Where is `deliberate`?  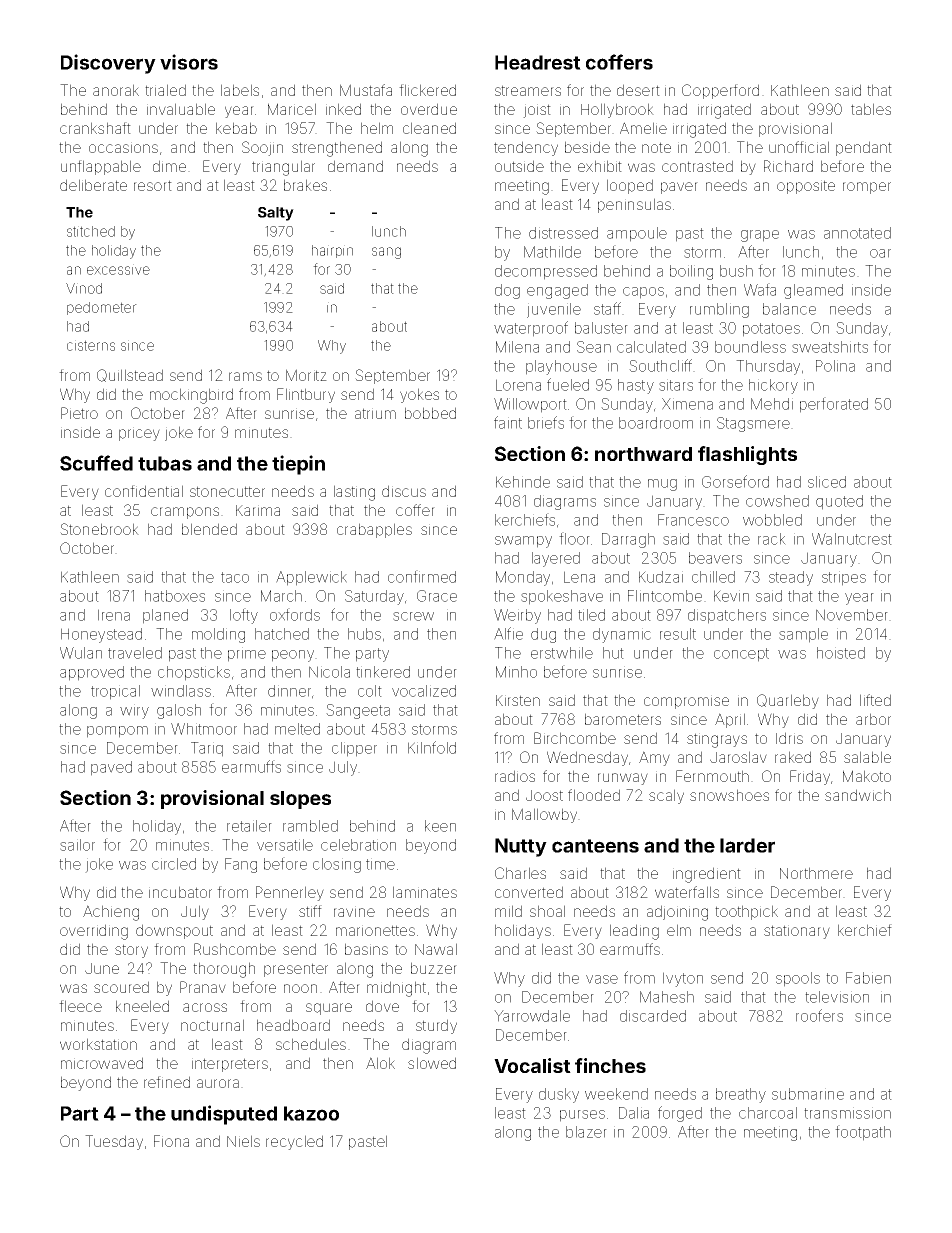
deliberate is located at coordinates (93, 185).
